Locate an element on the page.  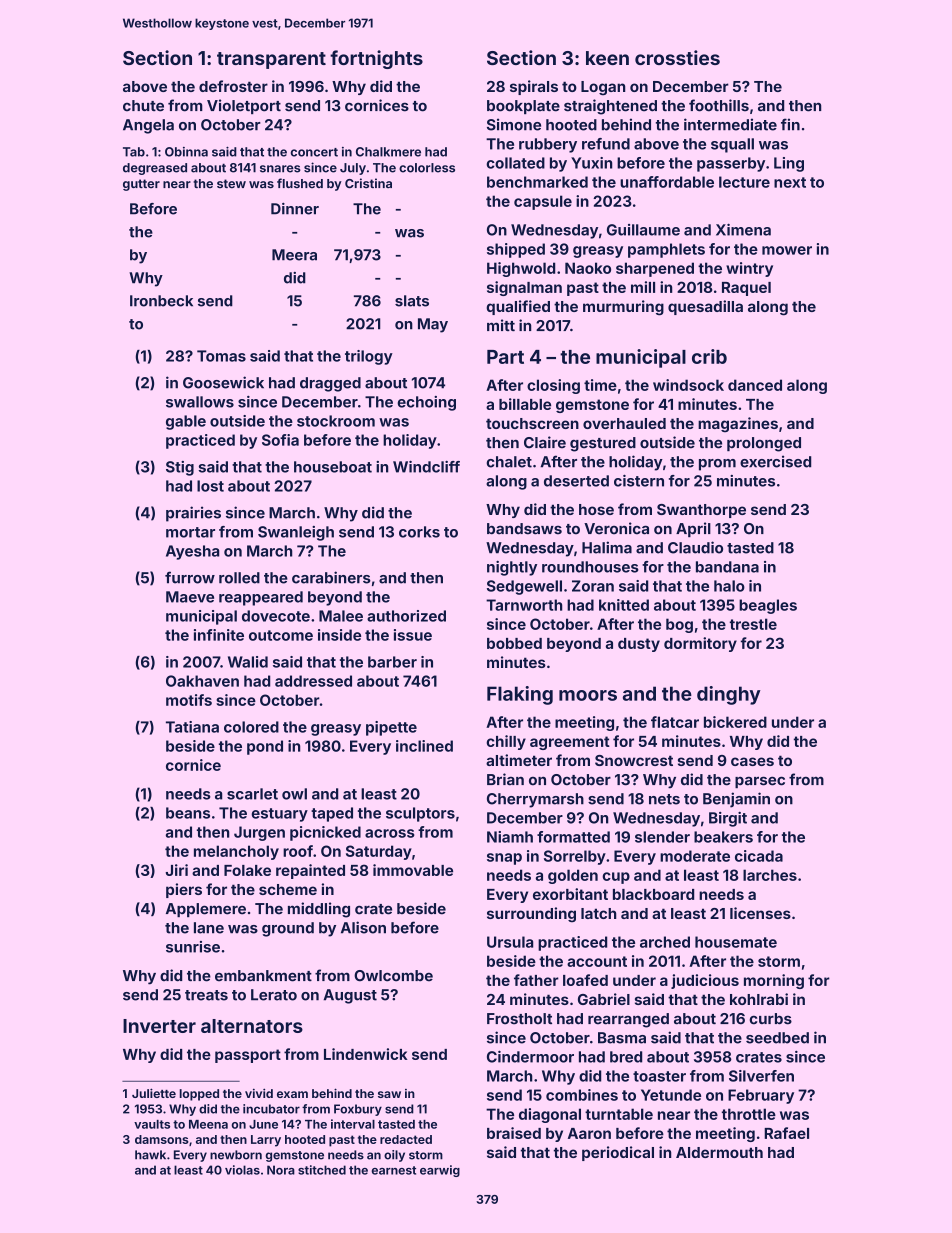
keen is located at coordinates (607, 58).
